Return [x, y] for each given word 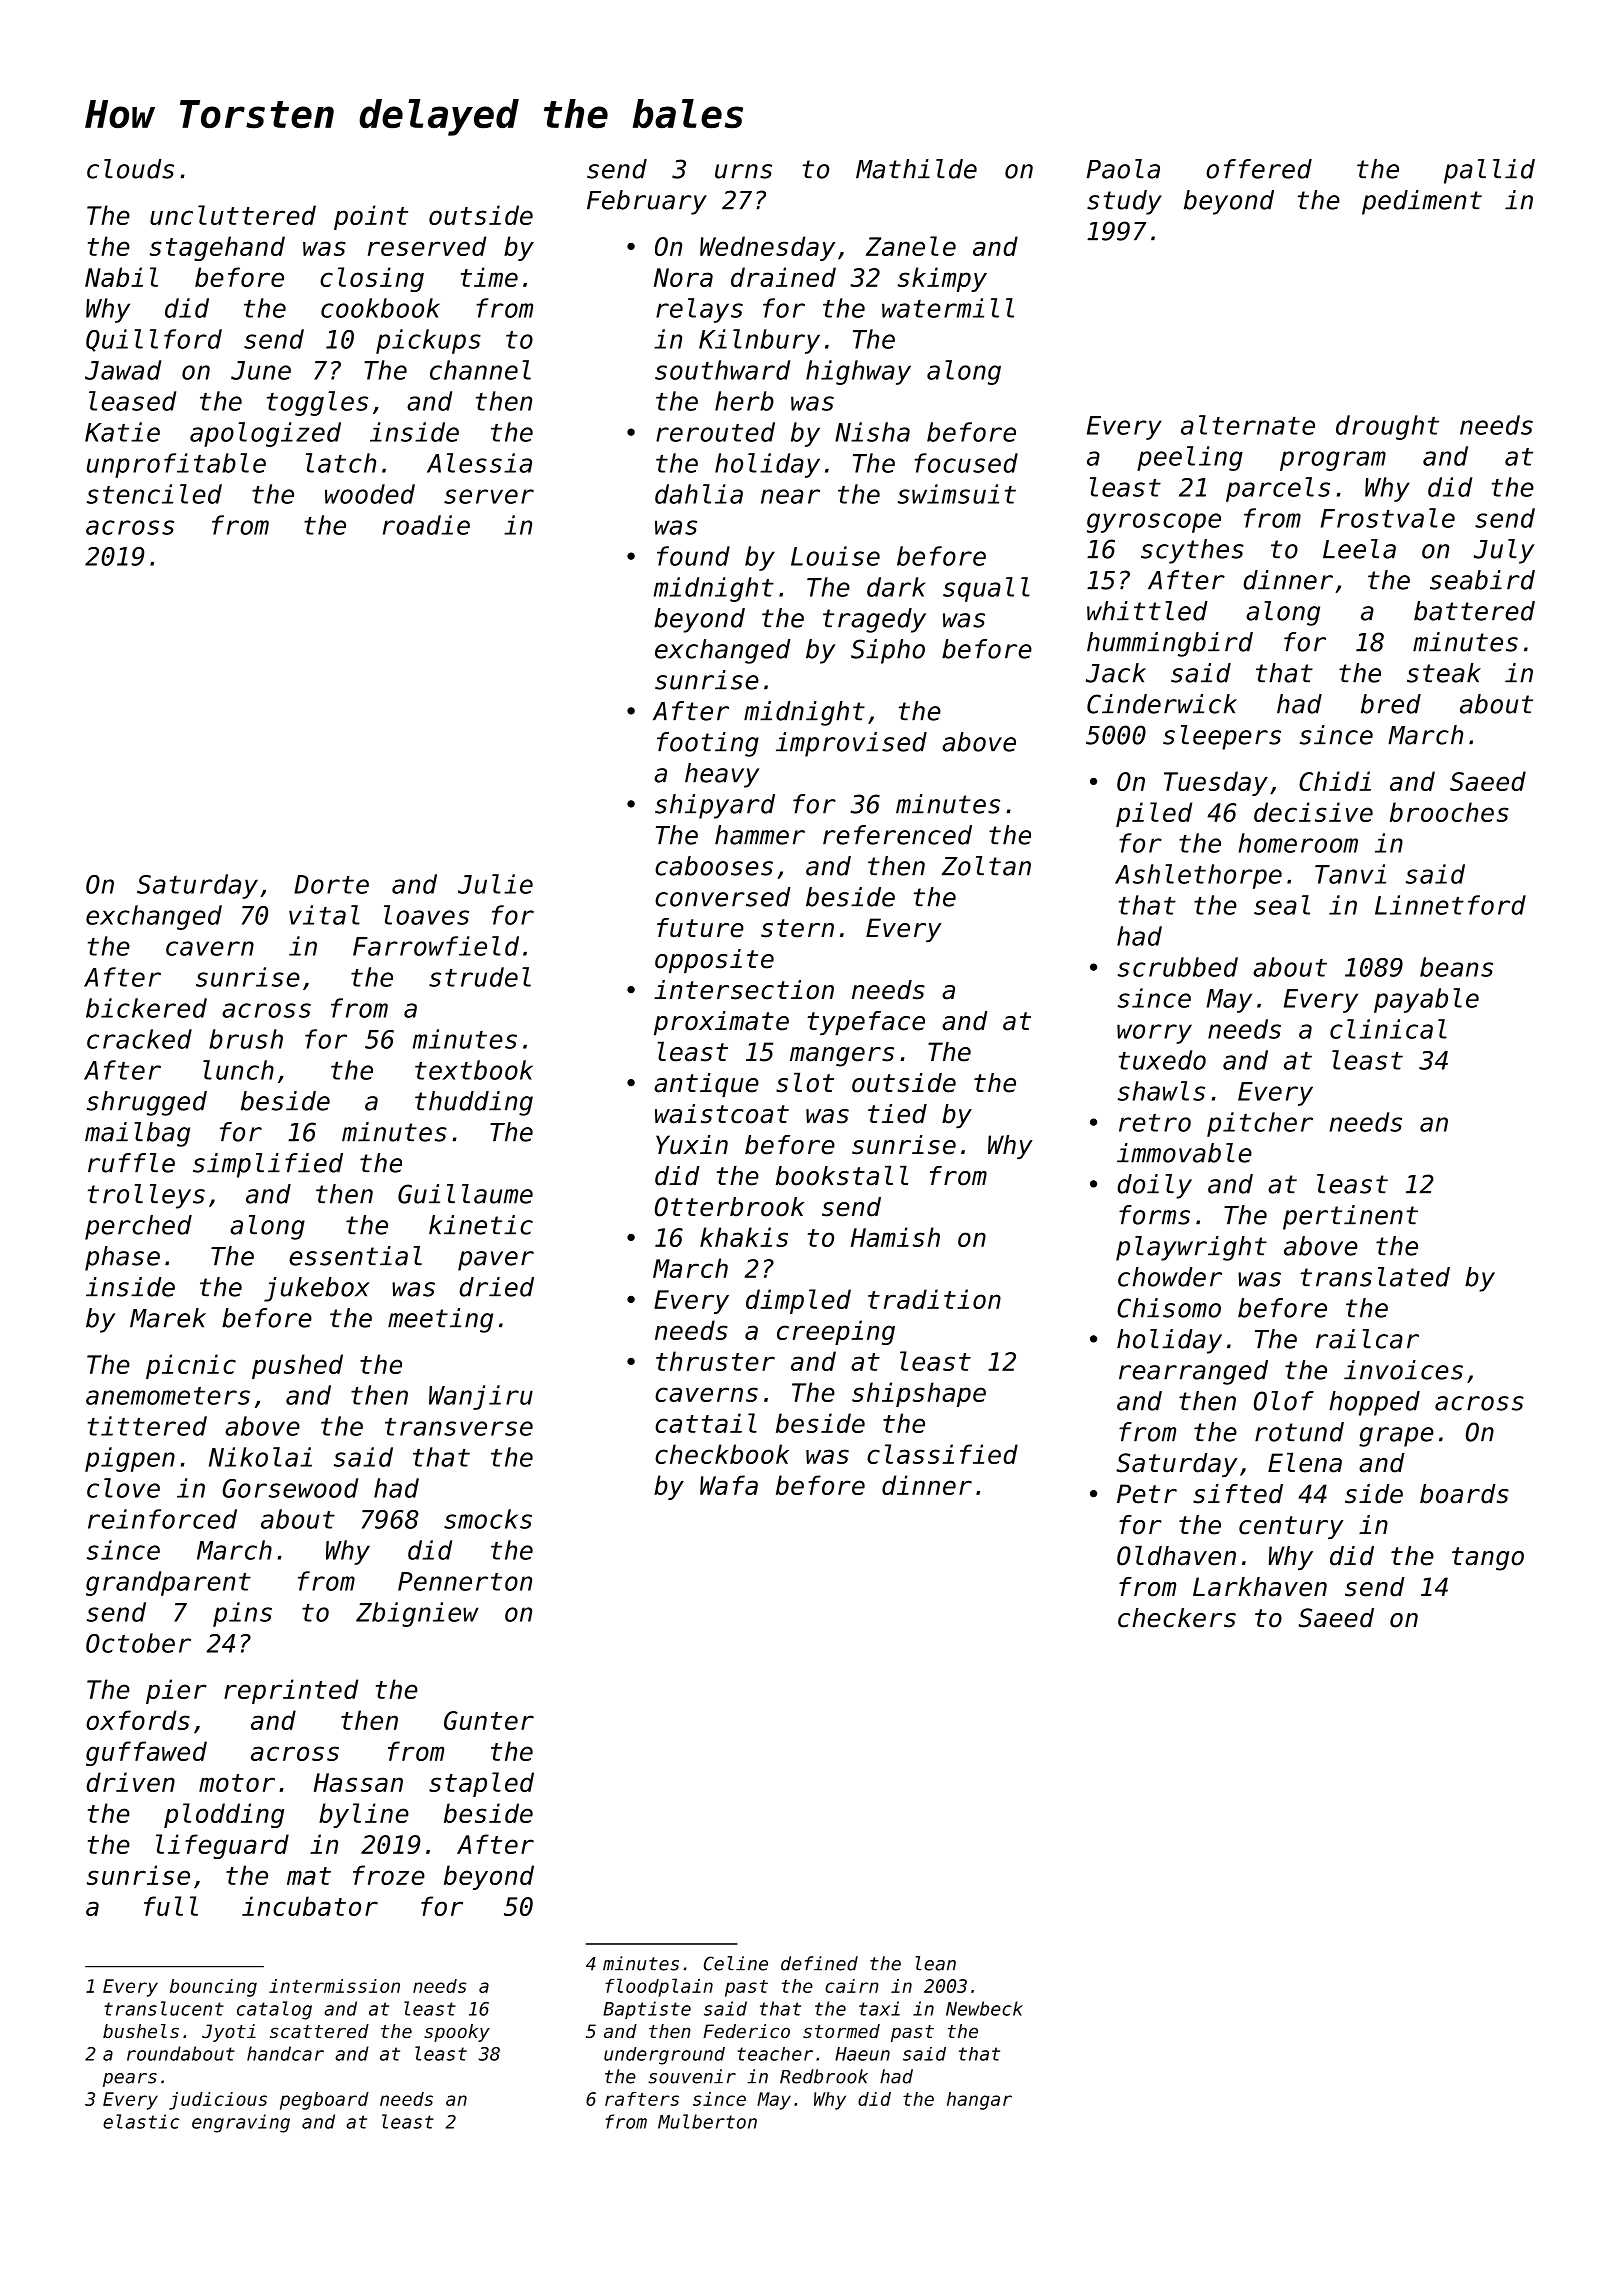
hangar [979, 2101]
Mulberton [707, 2121]
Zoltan [986, 866]
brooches [1449, 812]
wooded [370, 494]
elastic [141, 2121]
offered [1259, 169]
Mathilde [916, 169]
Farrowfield [436, 946]
